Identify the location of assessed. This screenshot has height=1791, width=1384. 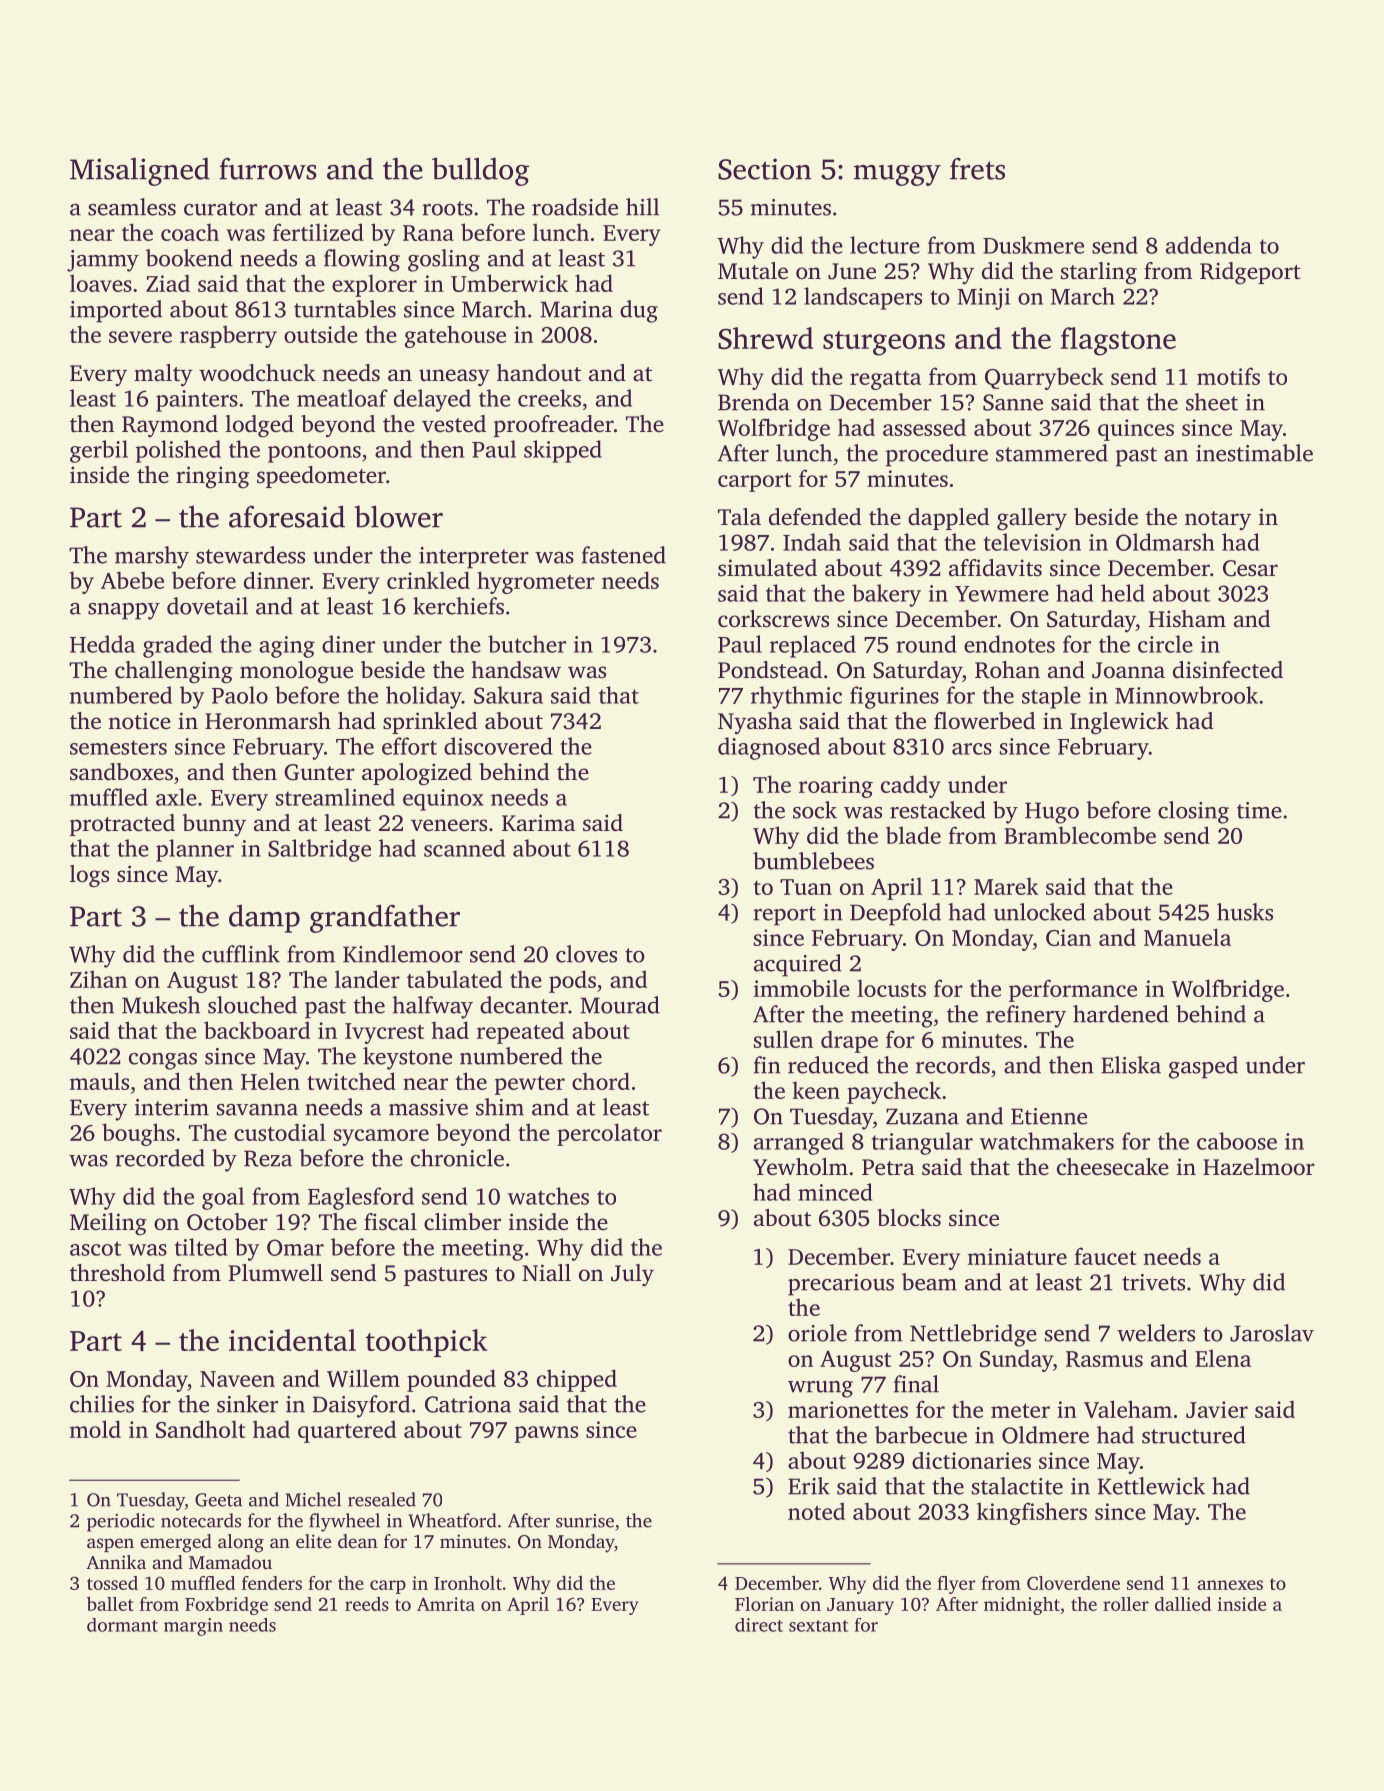
(924, 427).
